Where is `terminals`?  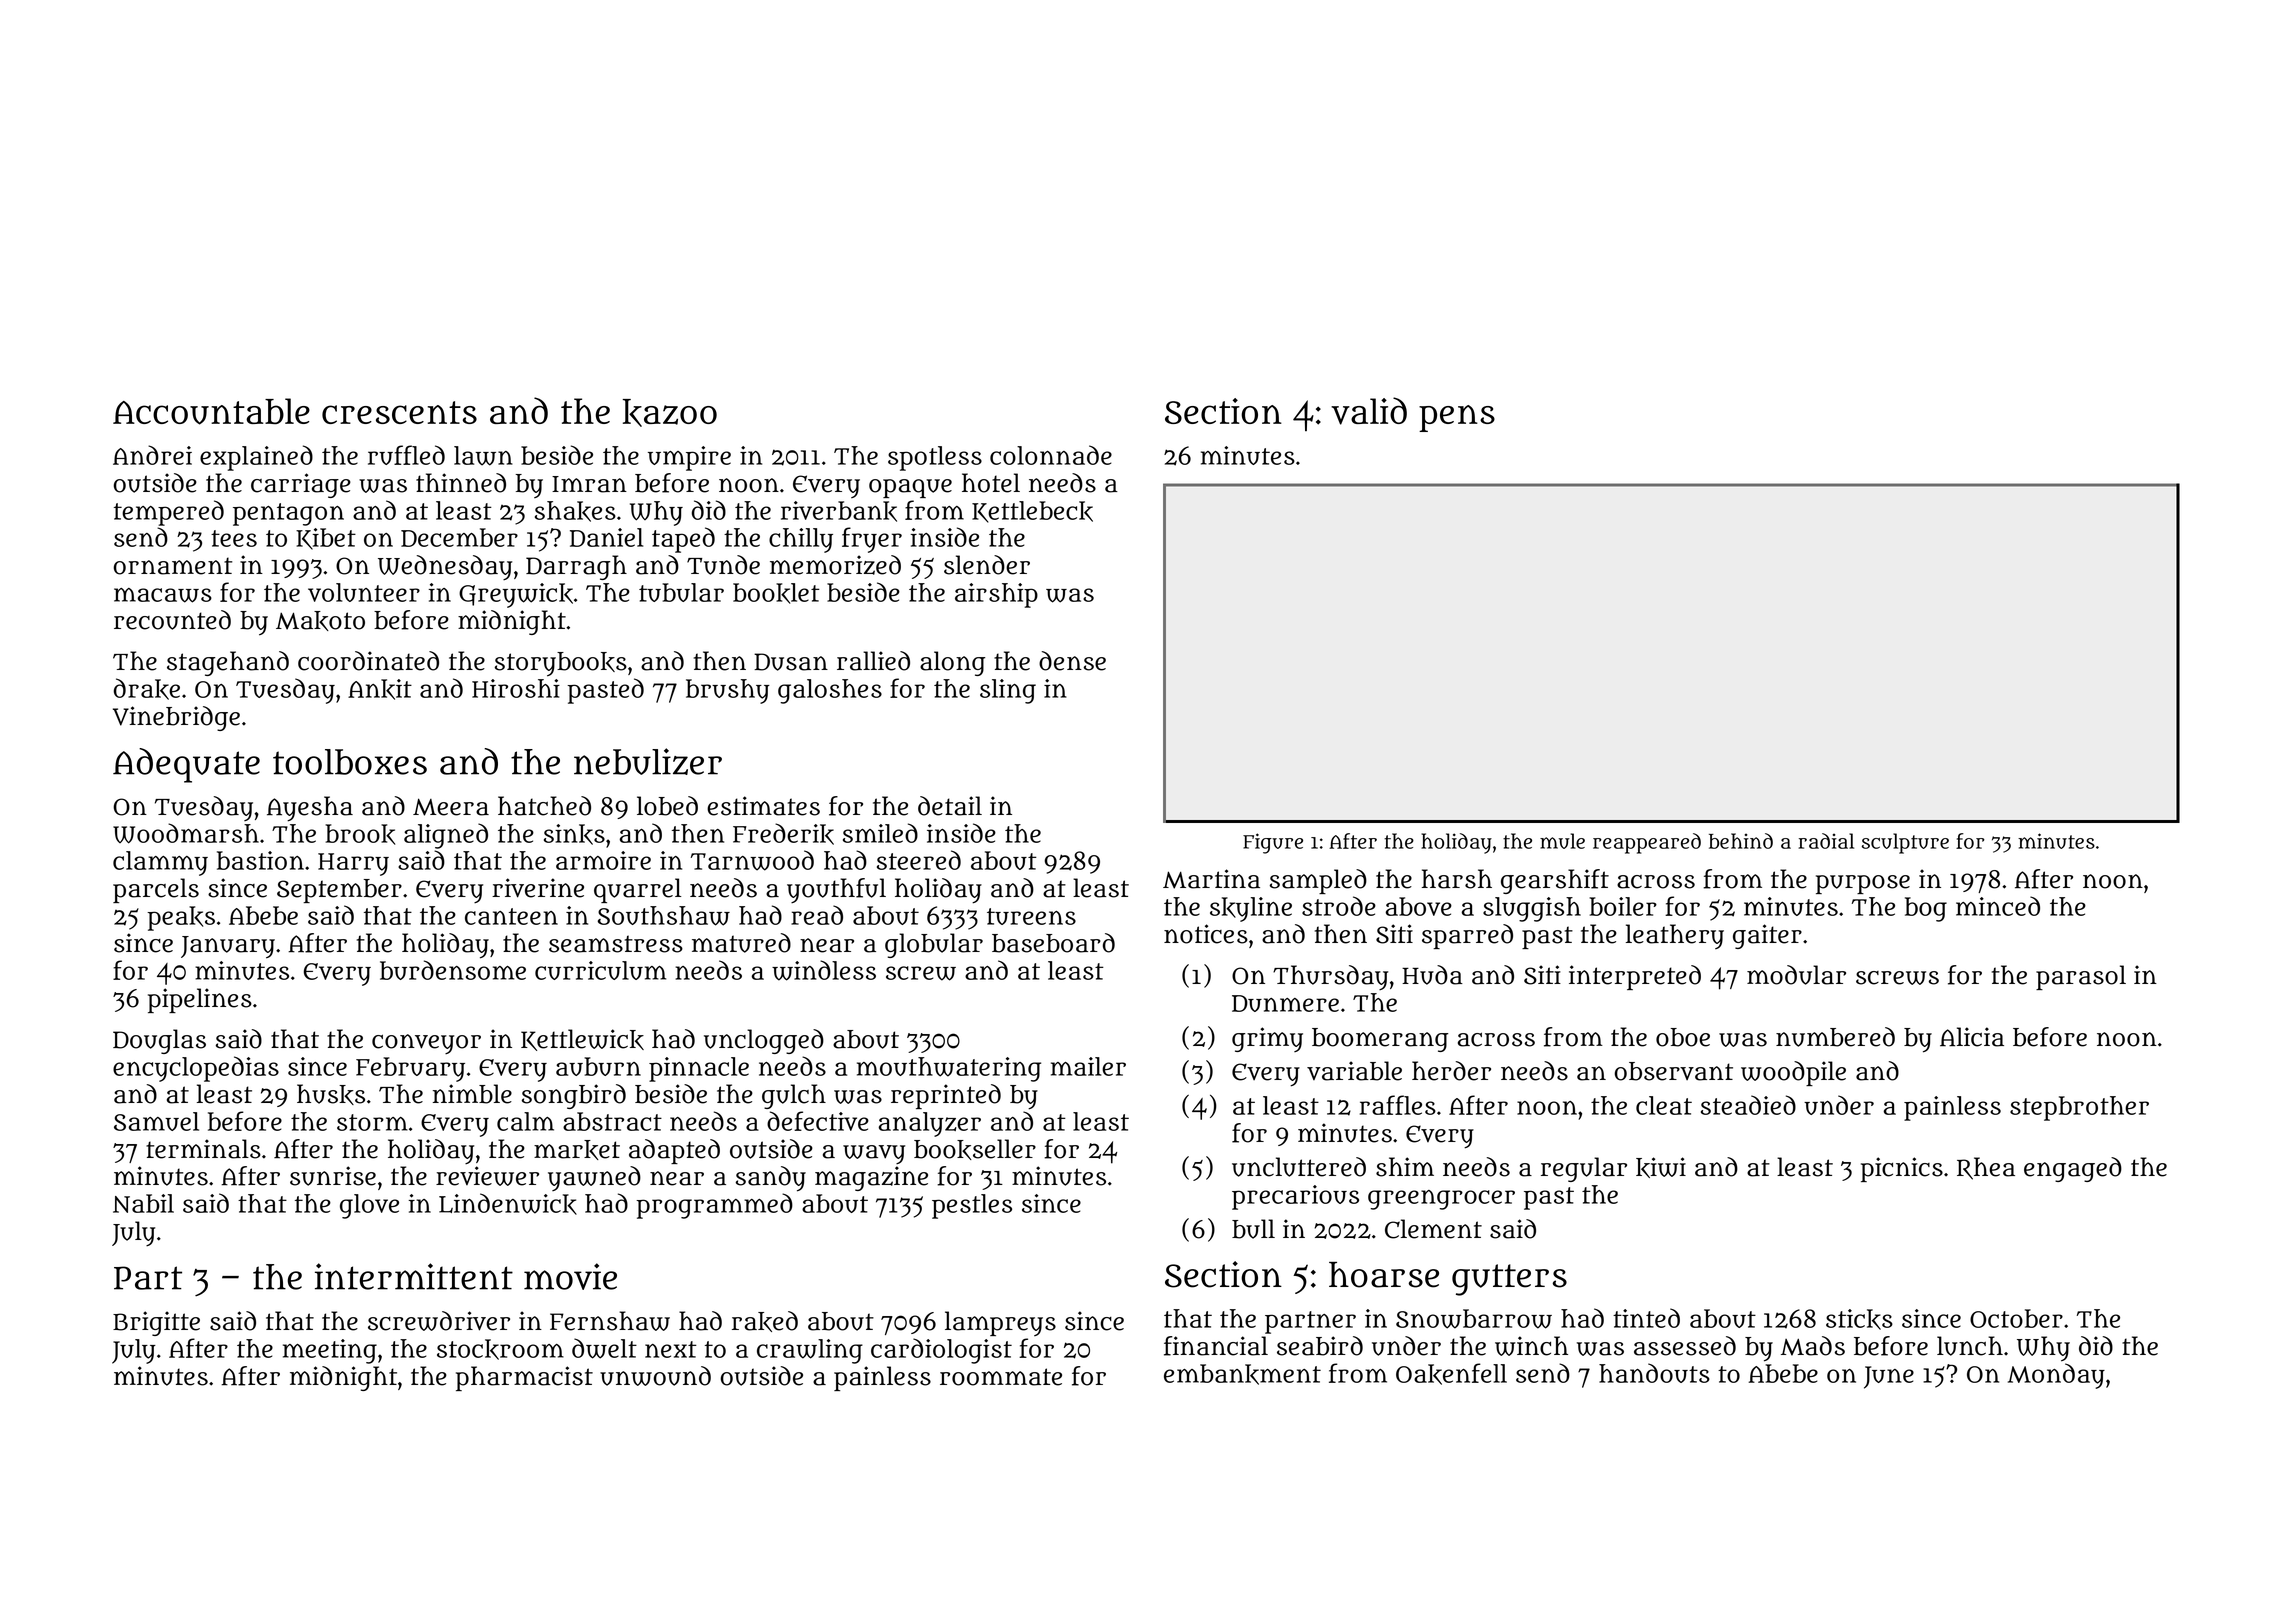 terminals is located at coordinates (203, 1149).
